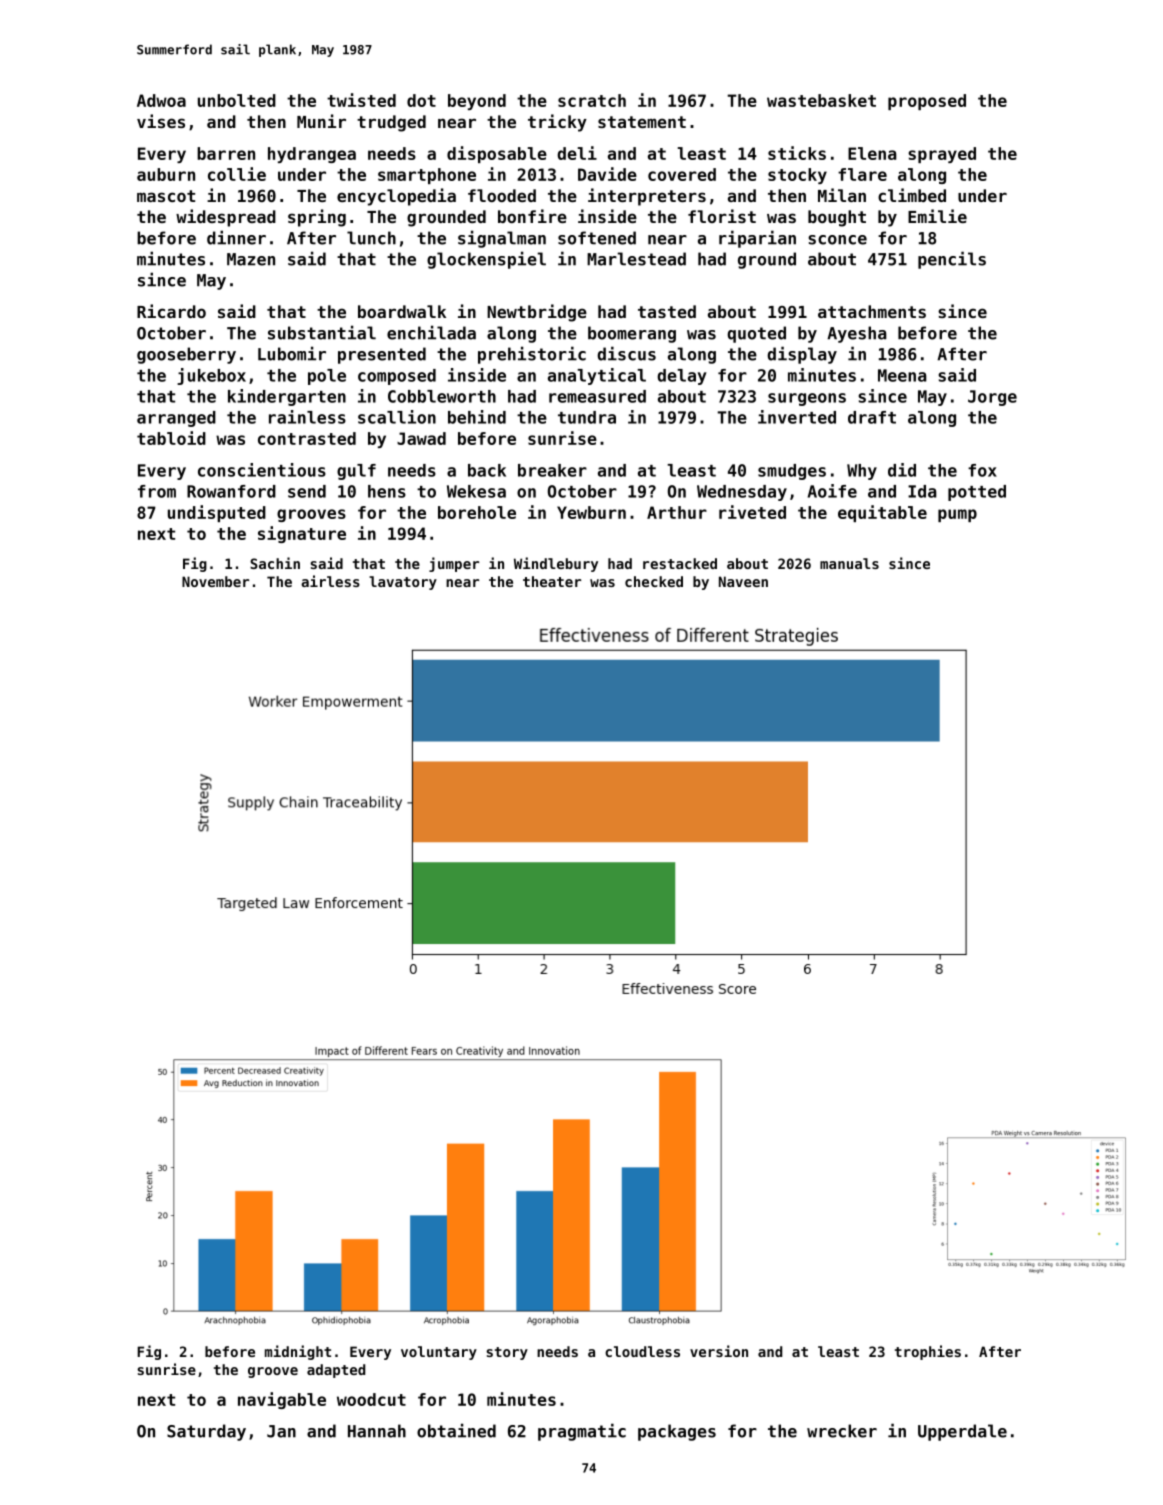 Image resolution: width=1163 pixels, height=1505 pixels. What do you see at coordinates (962, 1432) in the image?
I see `Upperdale` at bounding box center [962, 1432].
